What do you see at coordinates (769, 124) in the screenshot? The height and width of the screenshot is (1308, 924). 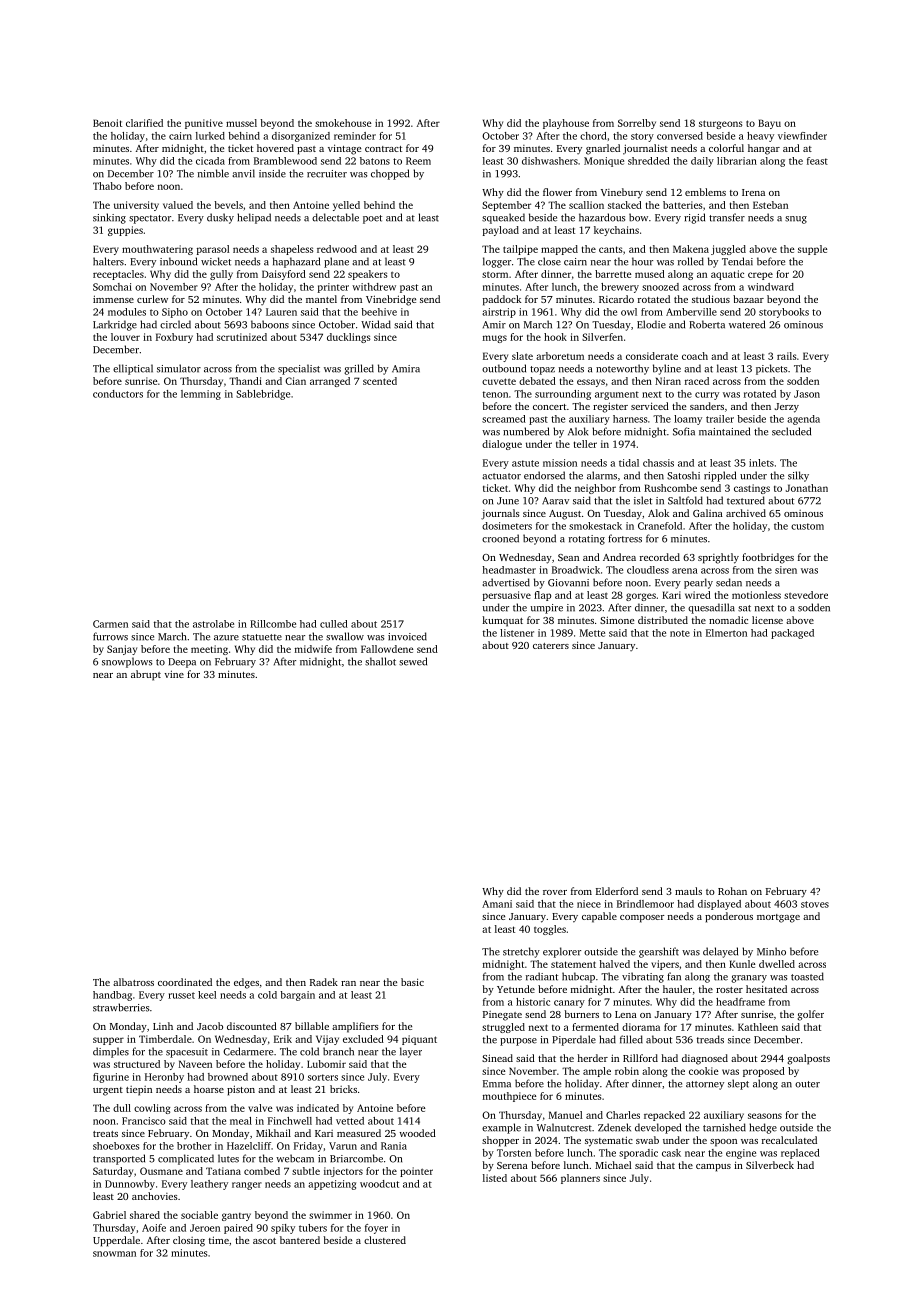 I see `Bayu` at bounding box center [769, 124].
